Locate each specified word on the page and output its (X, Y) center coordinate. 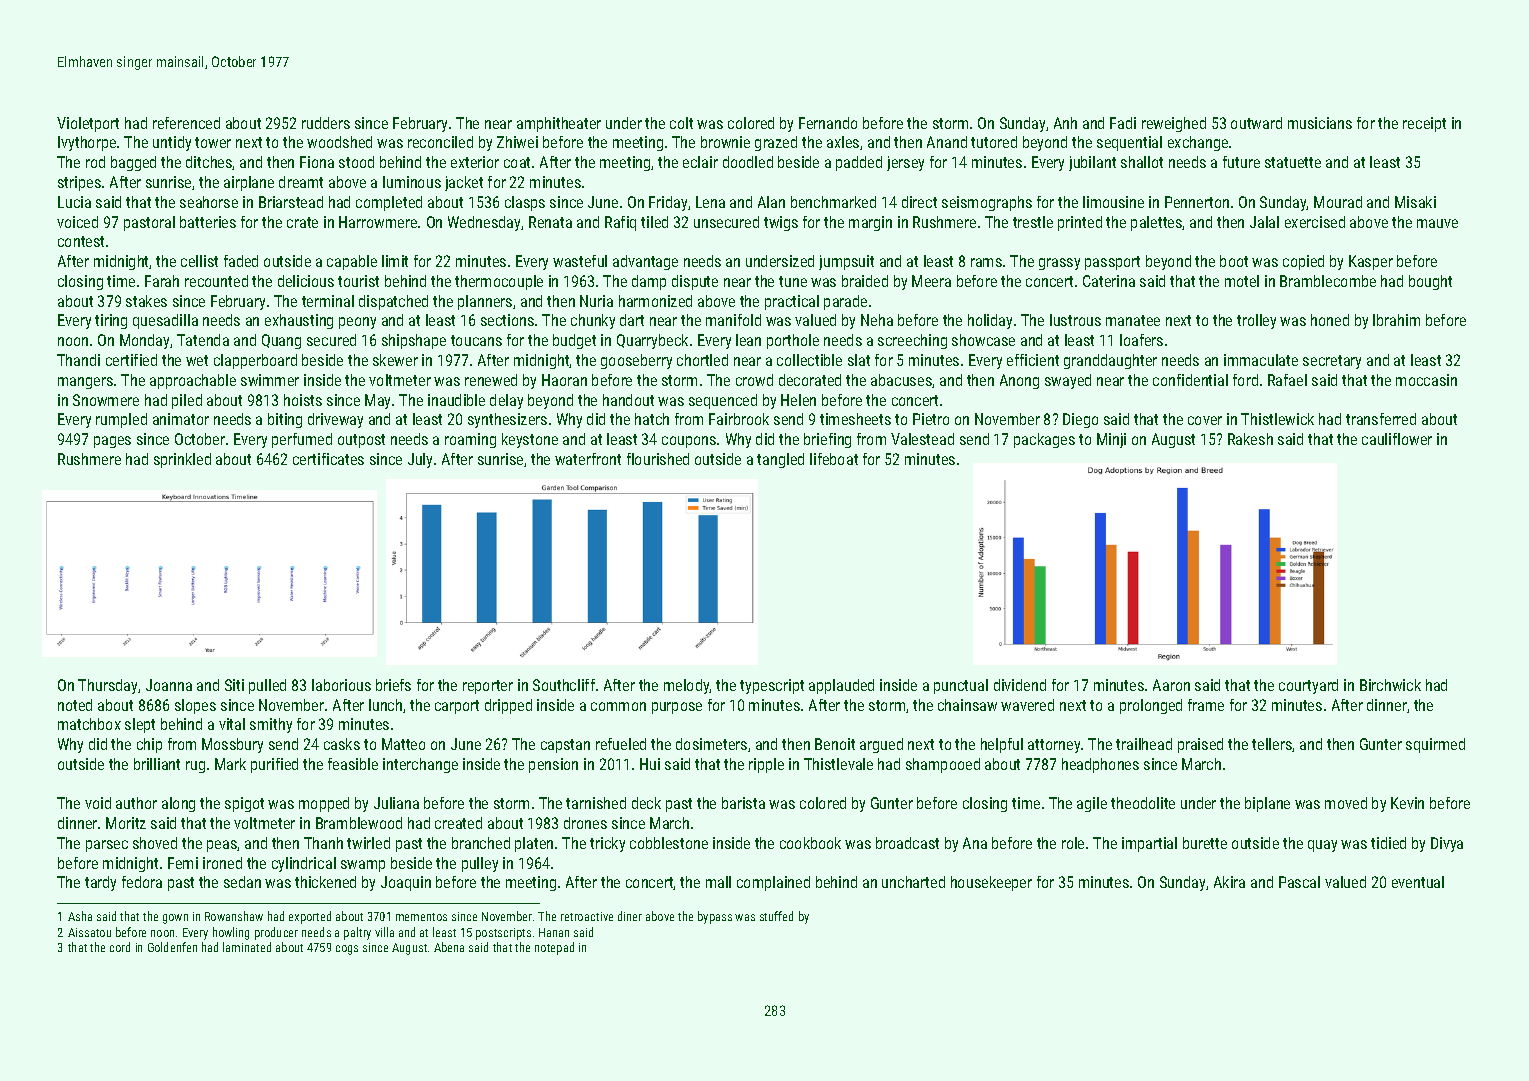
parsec (107, 846)
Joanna (169, 685)
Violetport (88, 124)
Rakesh (1250, 439)
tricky (607, 844)
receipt (1424, 124)
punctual (961, 686)
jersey (905, 163)
